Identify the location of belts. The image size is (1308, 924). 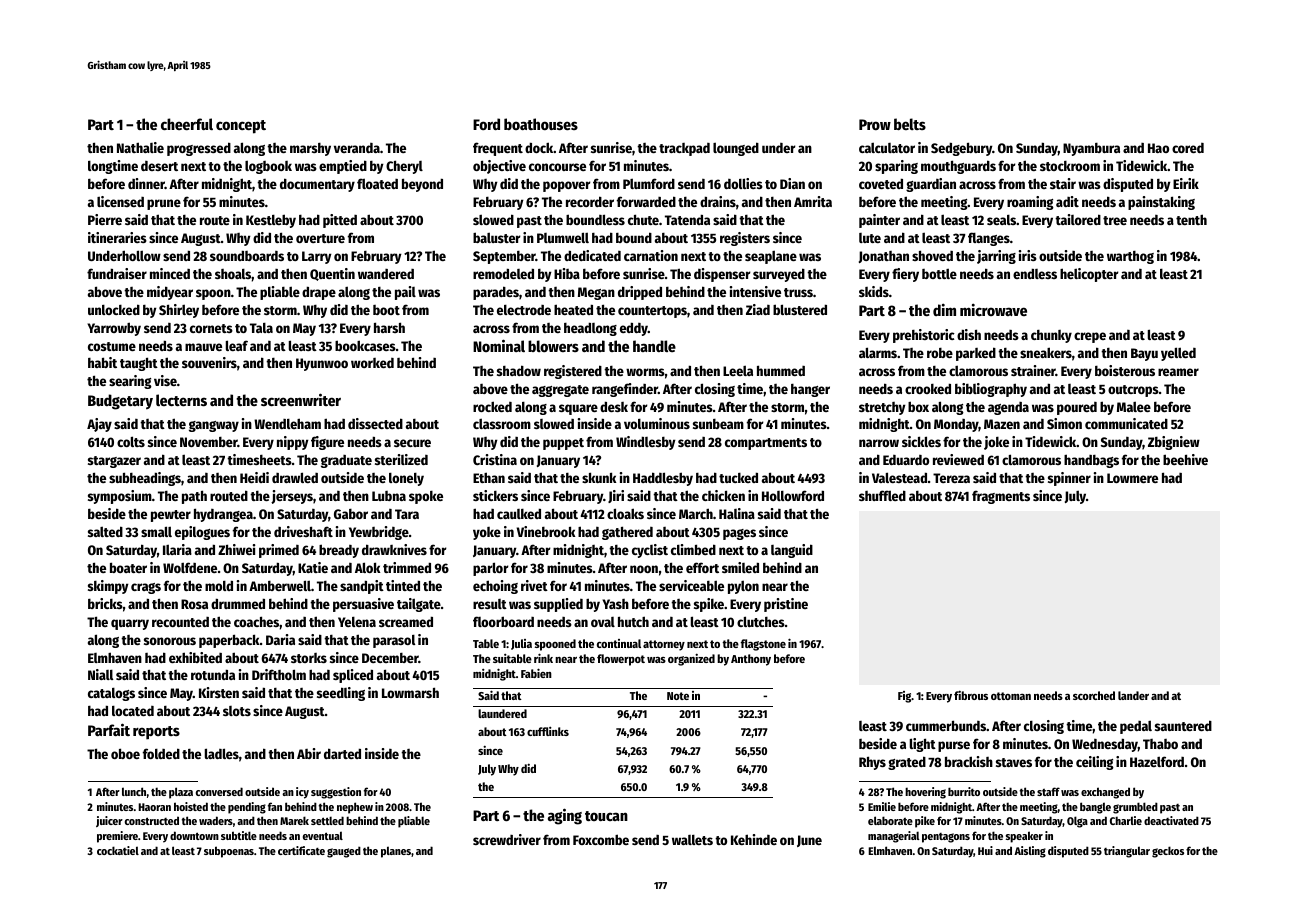
(910, 124).
